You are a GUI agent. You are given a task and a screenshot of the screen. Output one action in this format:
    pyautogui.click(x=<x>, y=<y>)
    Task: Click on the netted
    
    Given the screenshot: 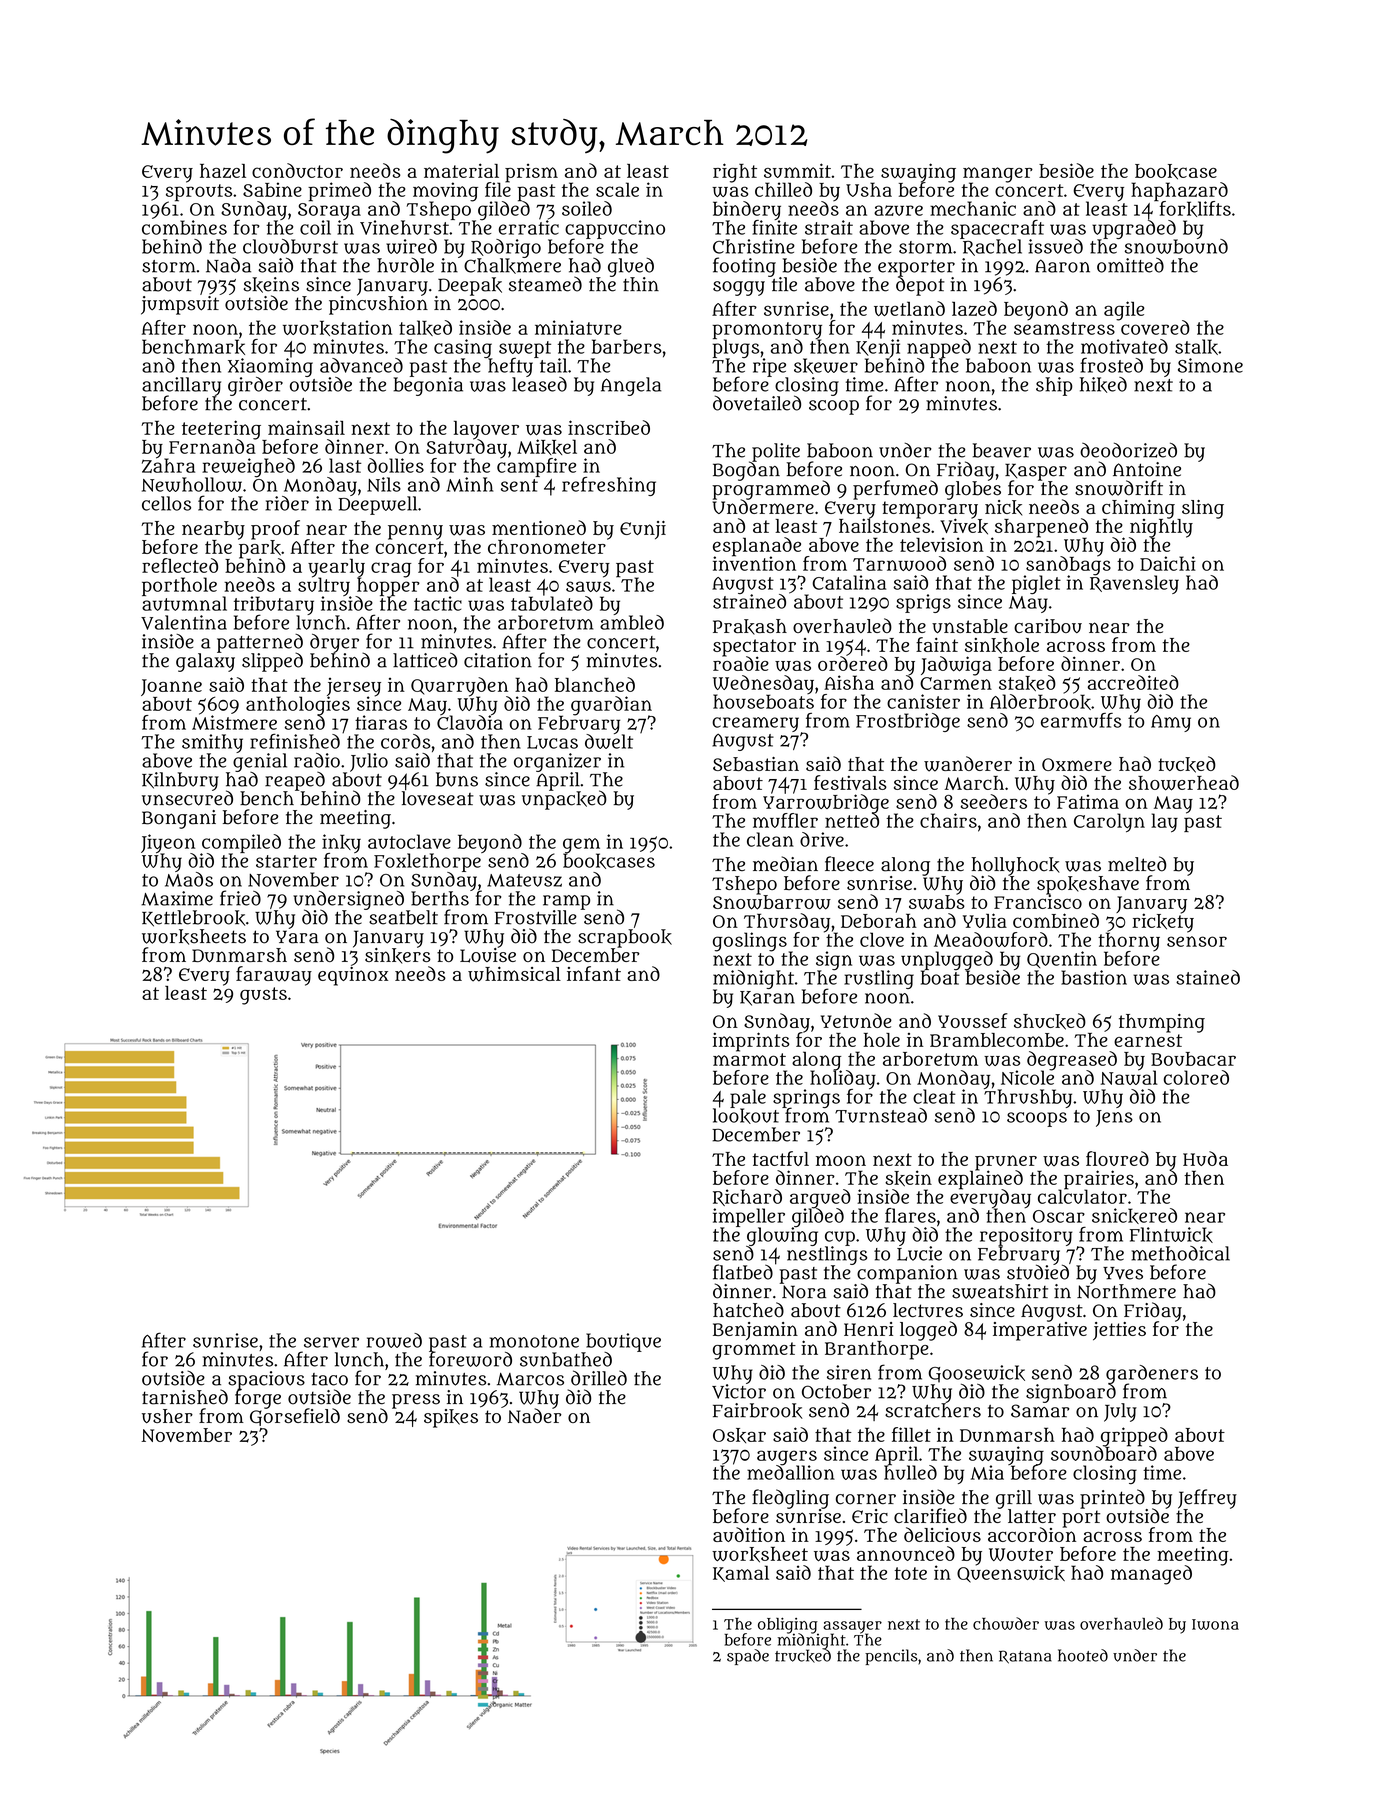 What is the action you would take?
    pyautogui.click(x=852, y=820)
